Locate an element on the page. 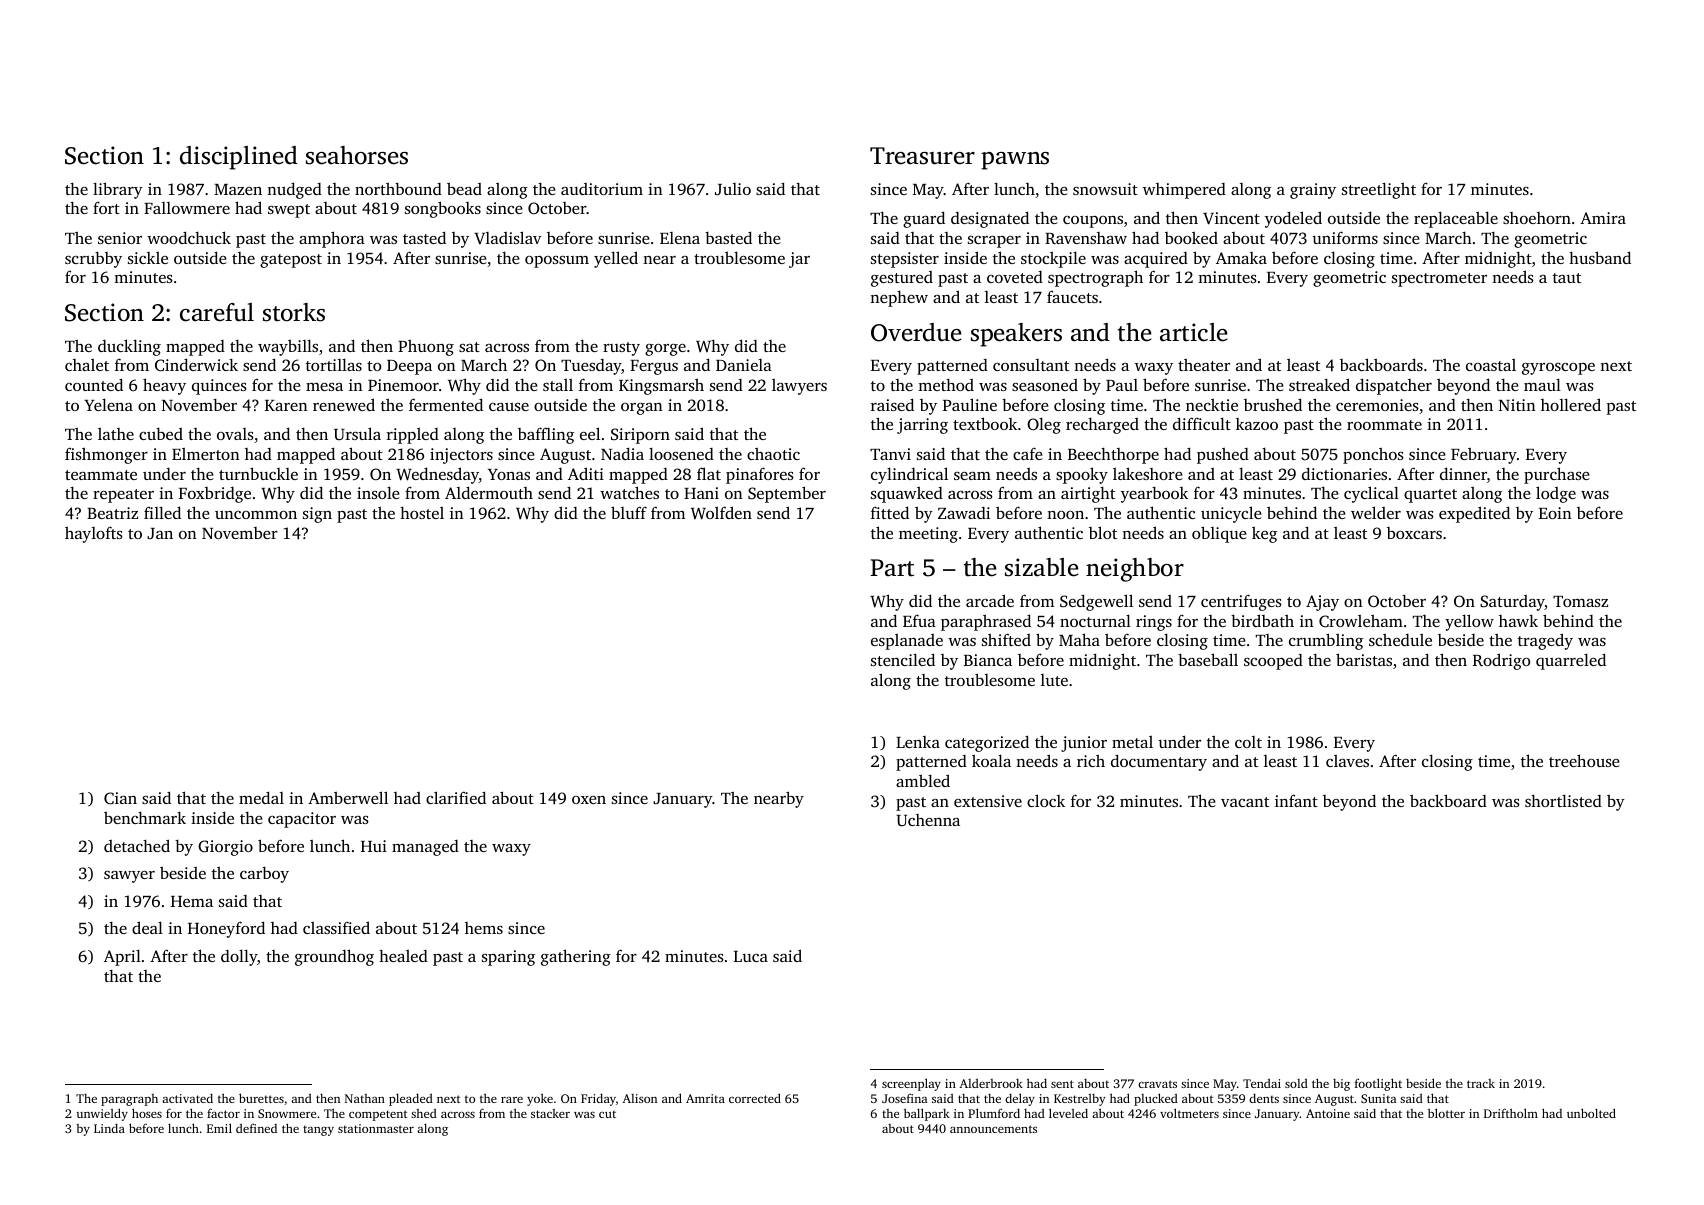 The image size is (1704, 1205). disciplined is located at coordinates (239, 158).
